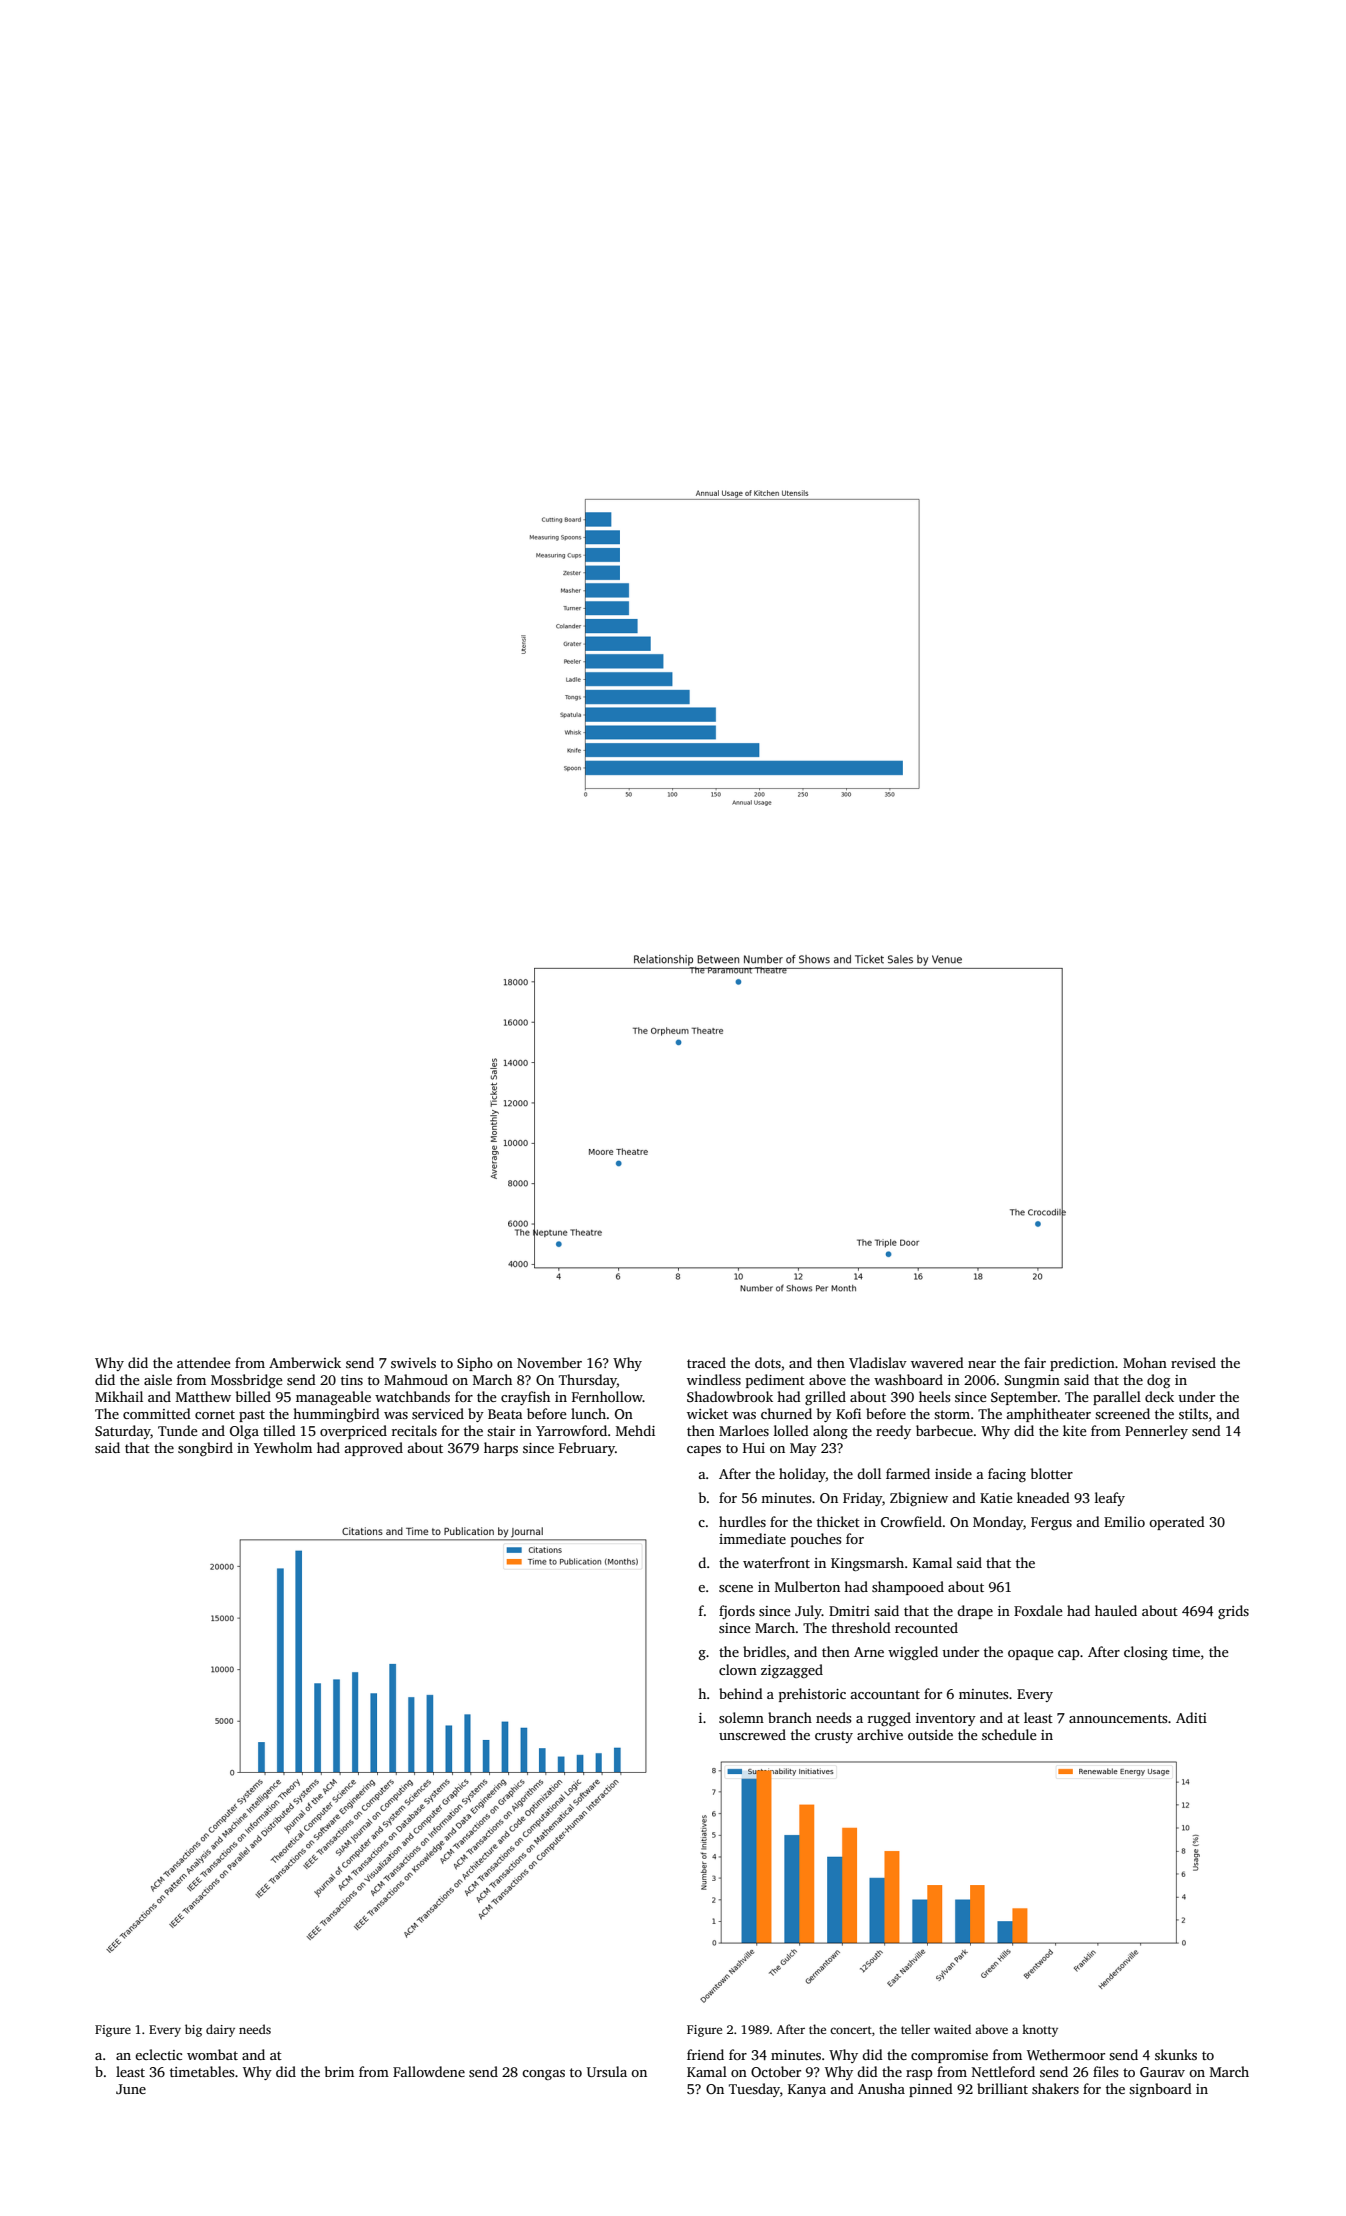 This document has height=2216, width=1346. What do you see at coordinates (220, 2030) in the document?
I see `dairy` at bounding box center [220, 2030].
